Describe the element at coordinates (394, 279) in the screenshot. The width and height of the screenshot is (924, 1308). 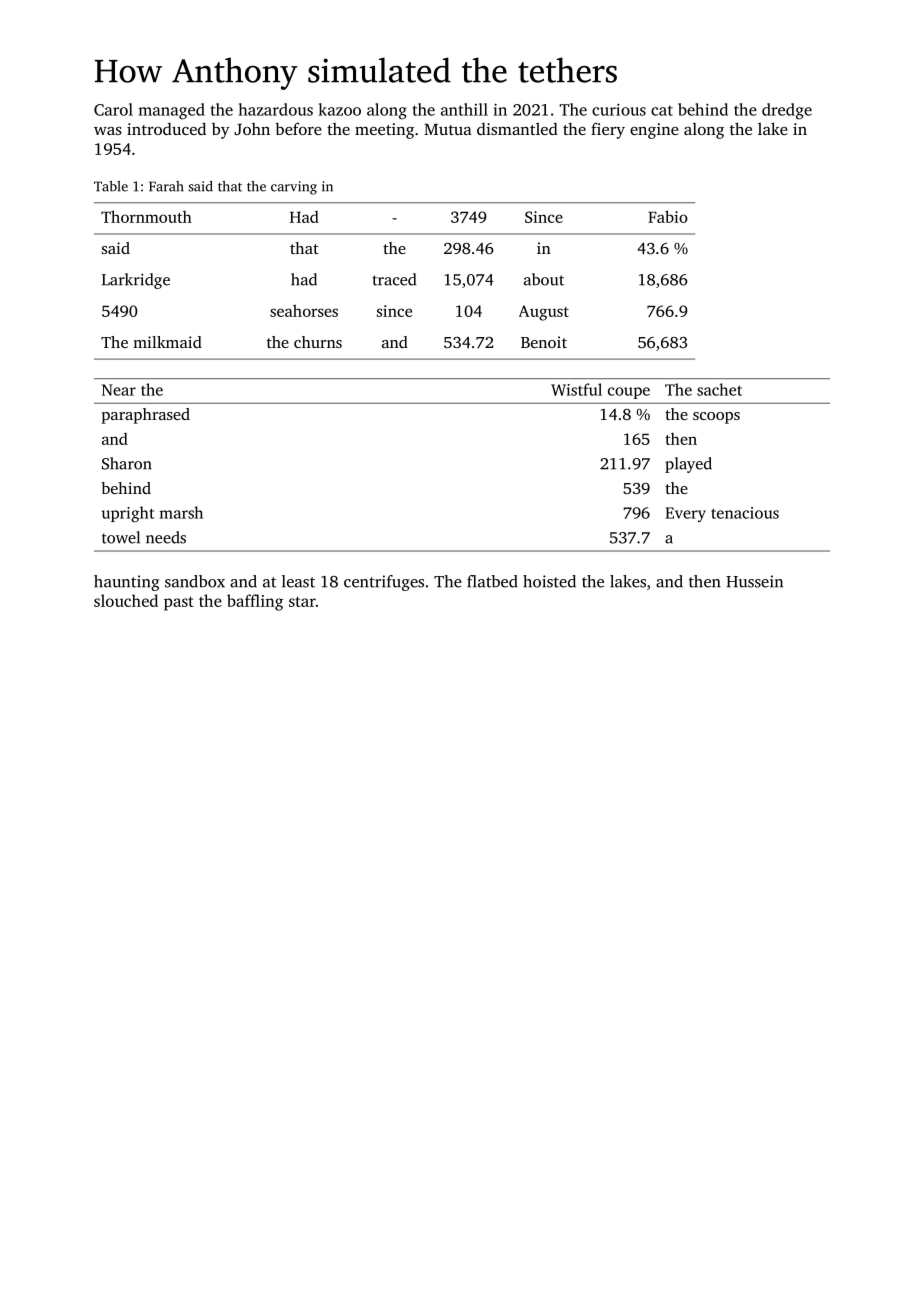
I see `traced` at that location.
